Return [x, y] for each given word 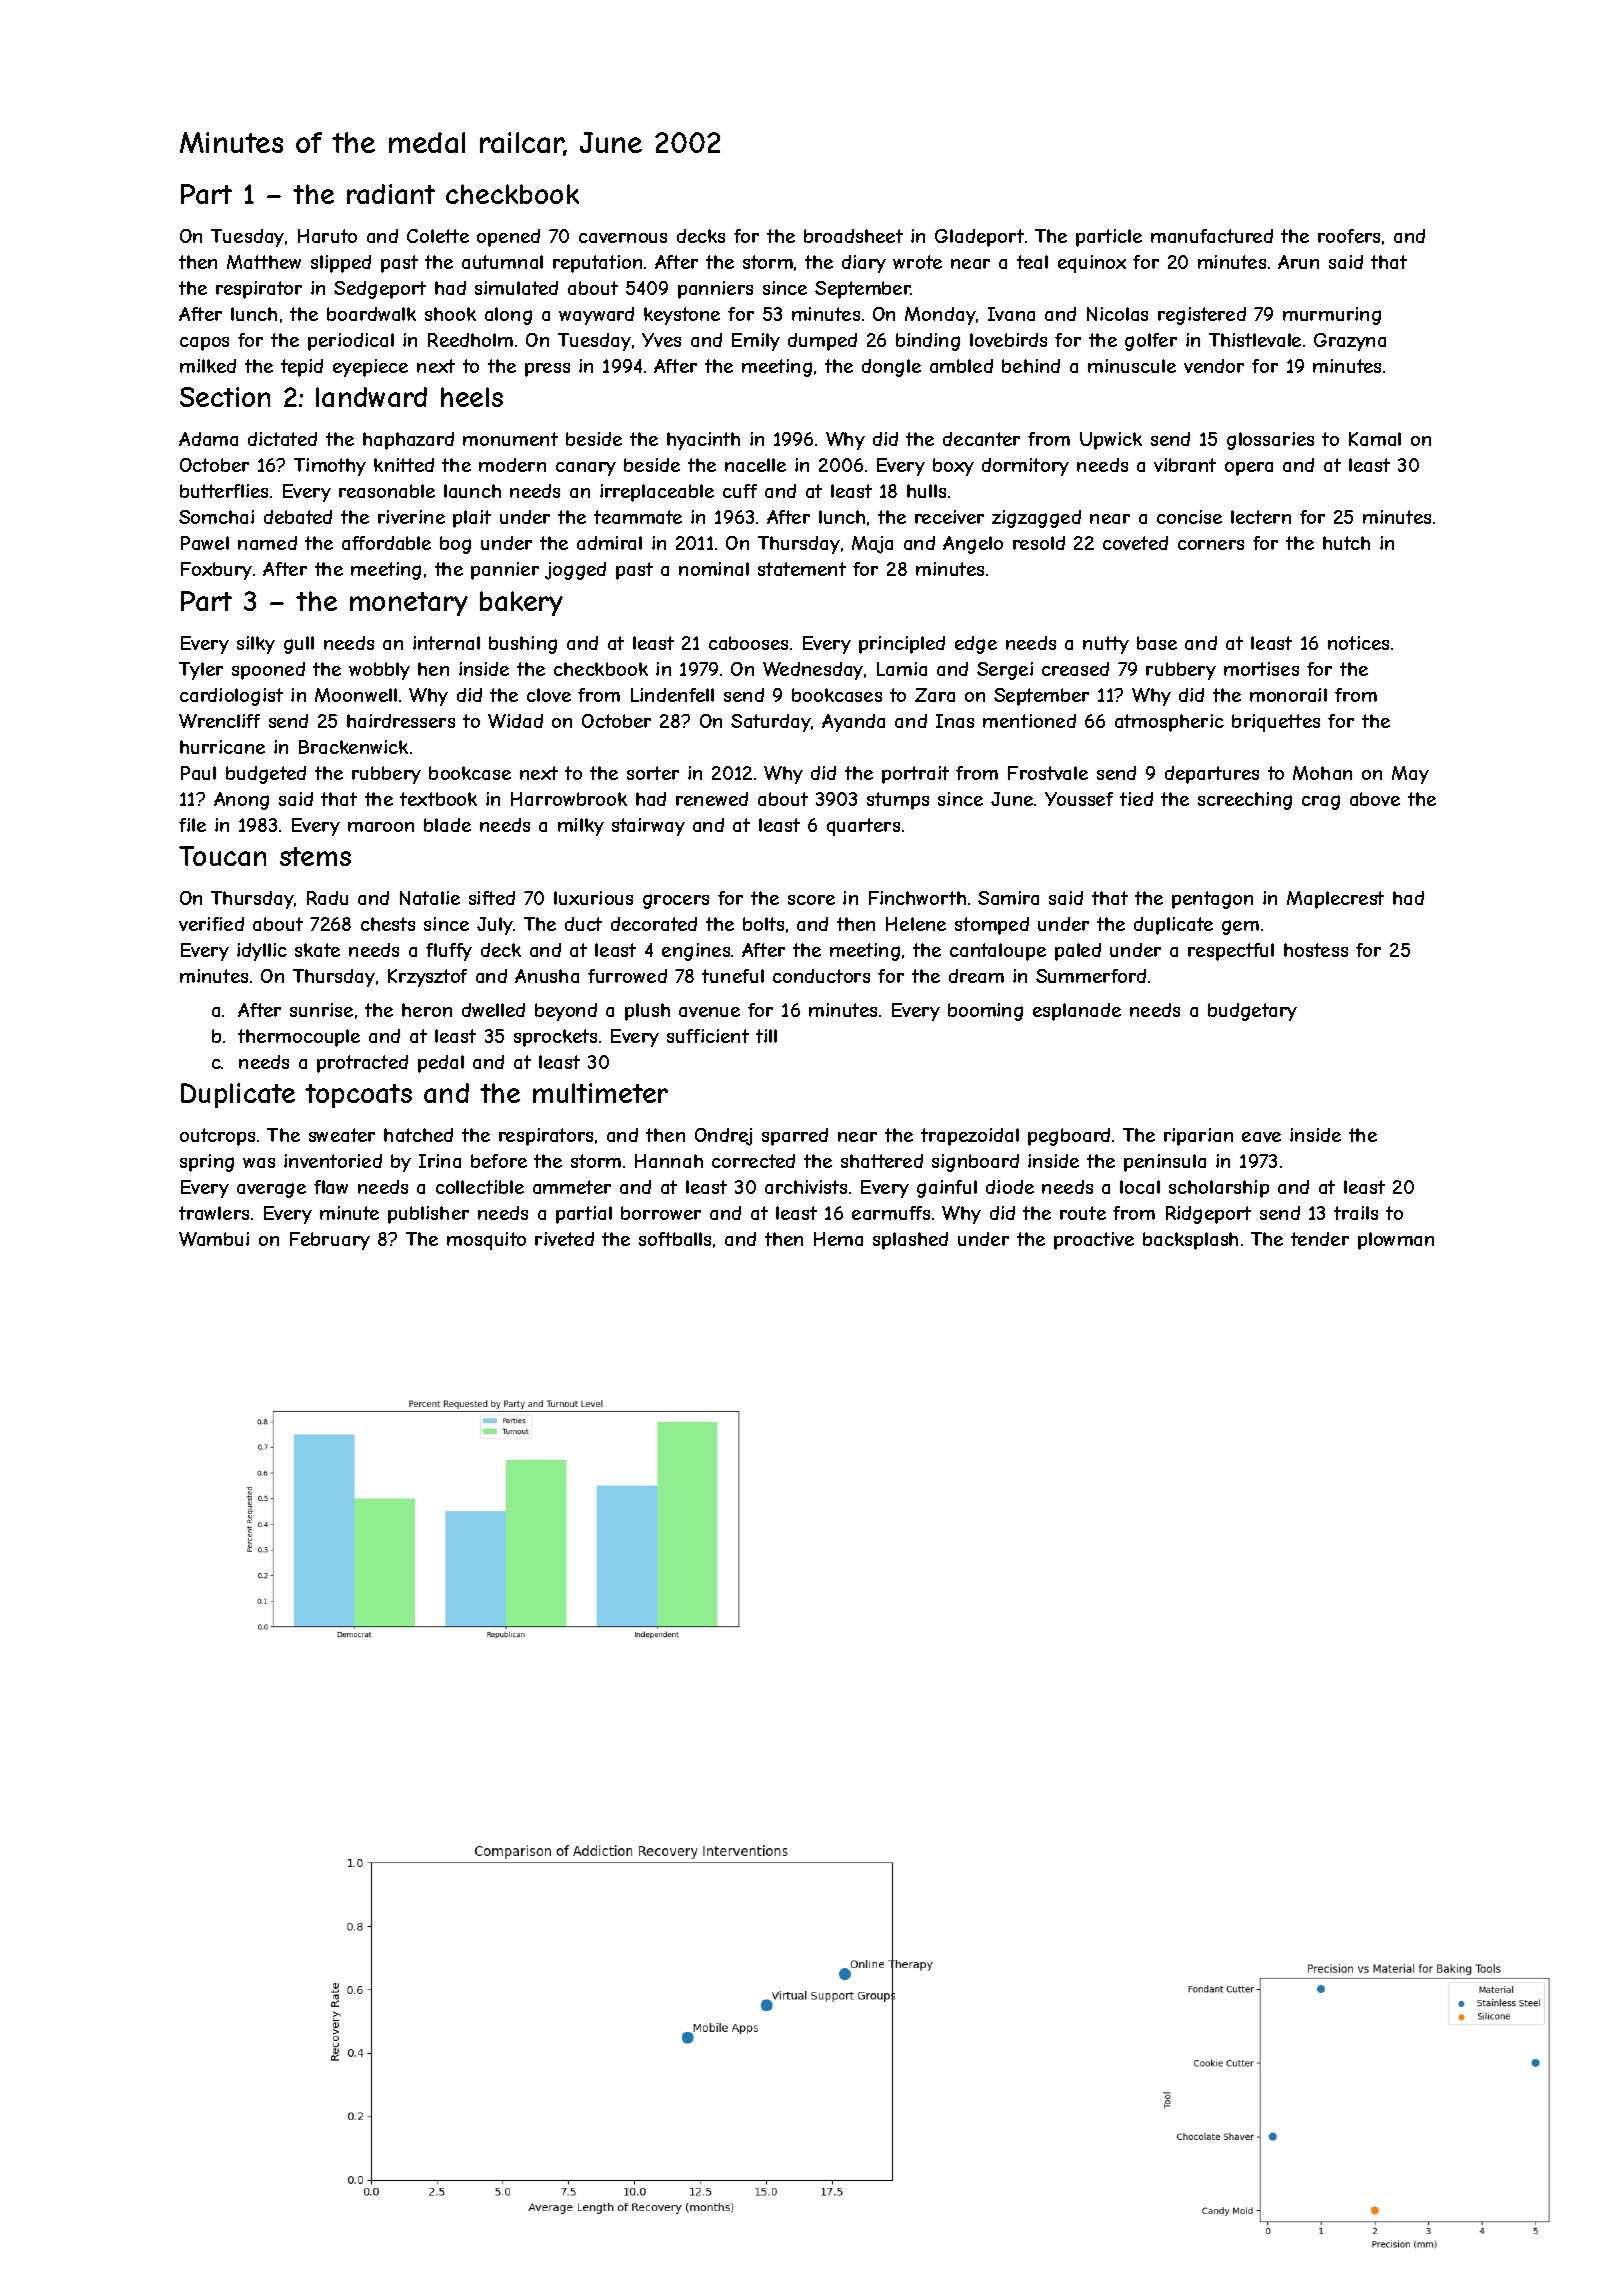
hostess [1316, 950]
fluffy [449, 952]
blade [447, 825]
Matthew [264, 262]
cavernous [623, 238]
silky [256, 645]
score [811, 900]
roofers [1349, 236]
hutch [1346, 543]
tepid [302, 368]
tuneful [733, 976]
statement [802, 569]
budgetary [1252, 1012]
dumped [822, 342]
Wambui [214, 1239]
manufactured [1212, 236]
